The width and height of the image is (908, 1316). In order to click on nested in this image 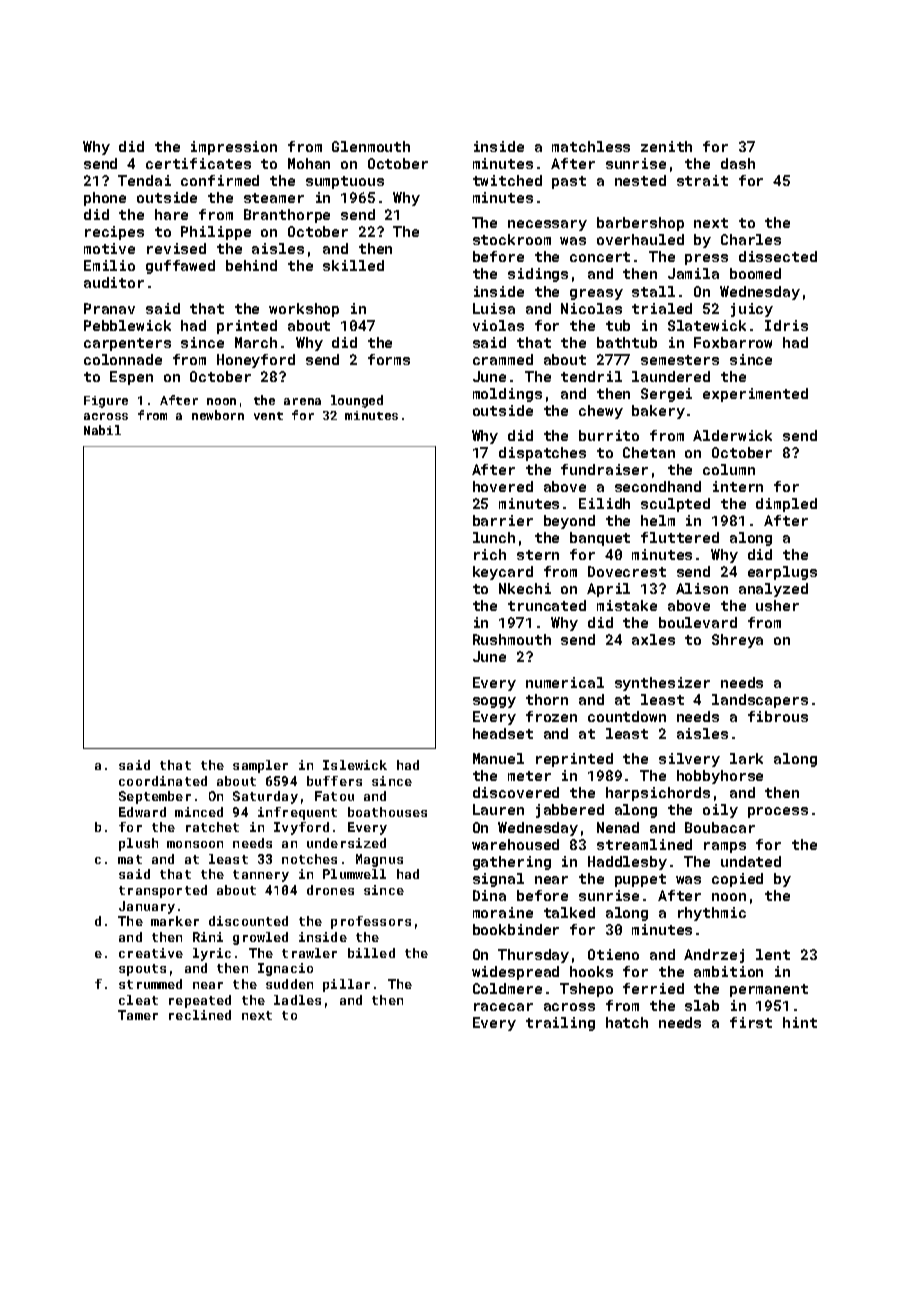, I will do `click(640, 180)`.
